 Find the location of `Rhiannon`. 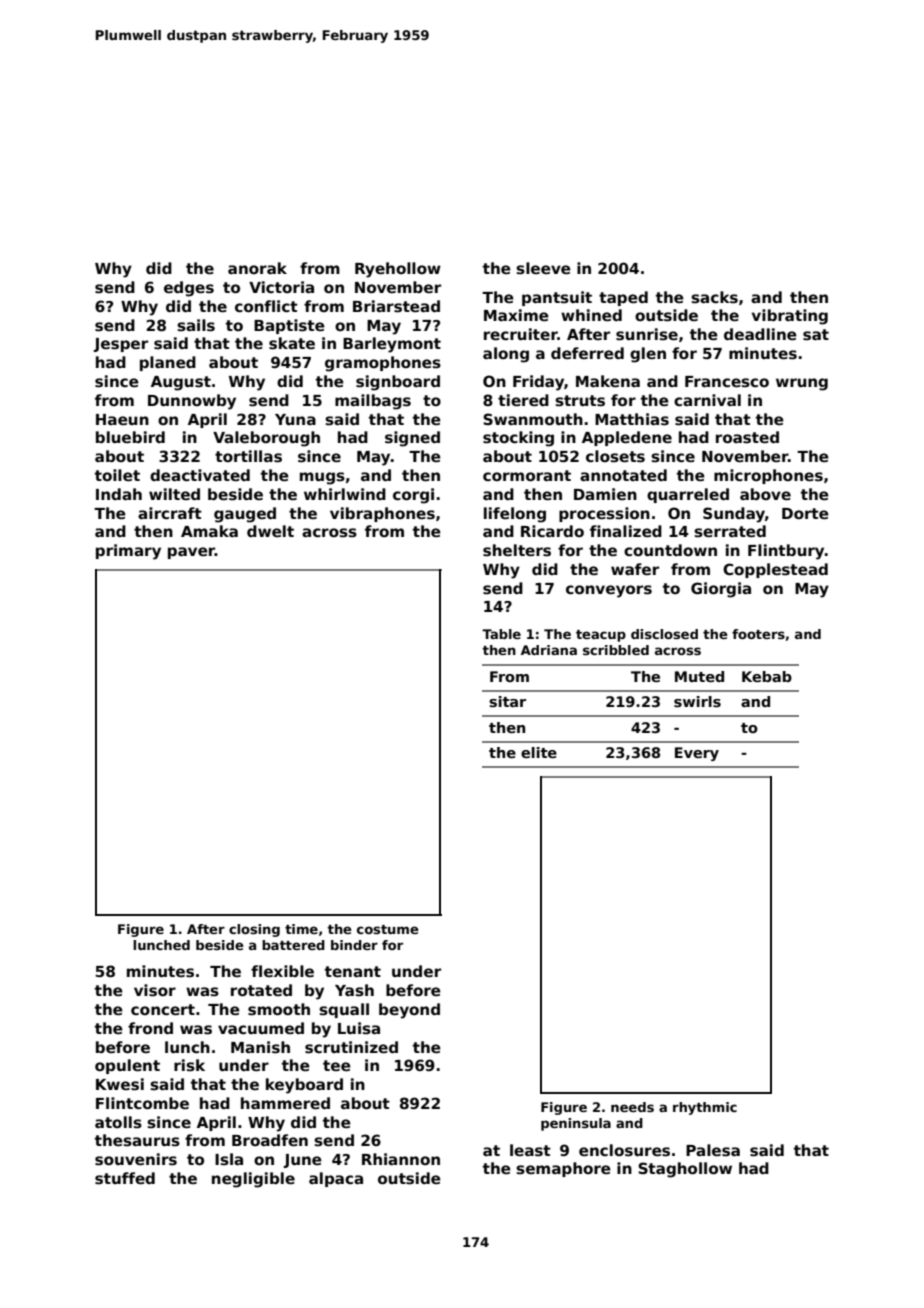

Rhiannon is located at coordinates (401, 1159).
